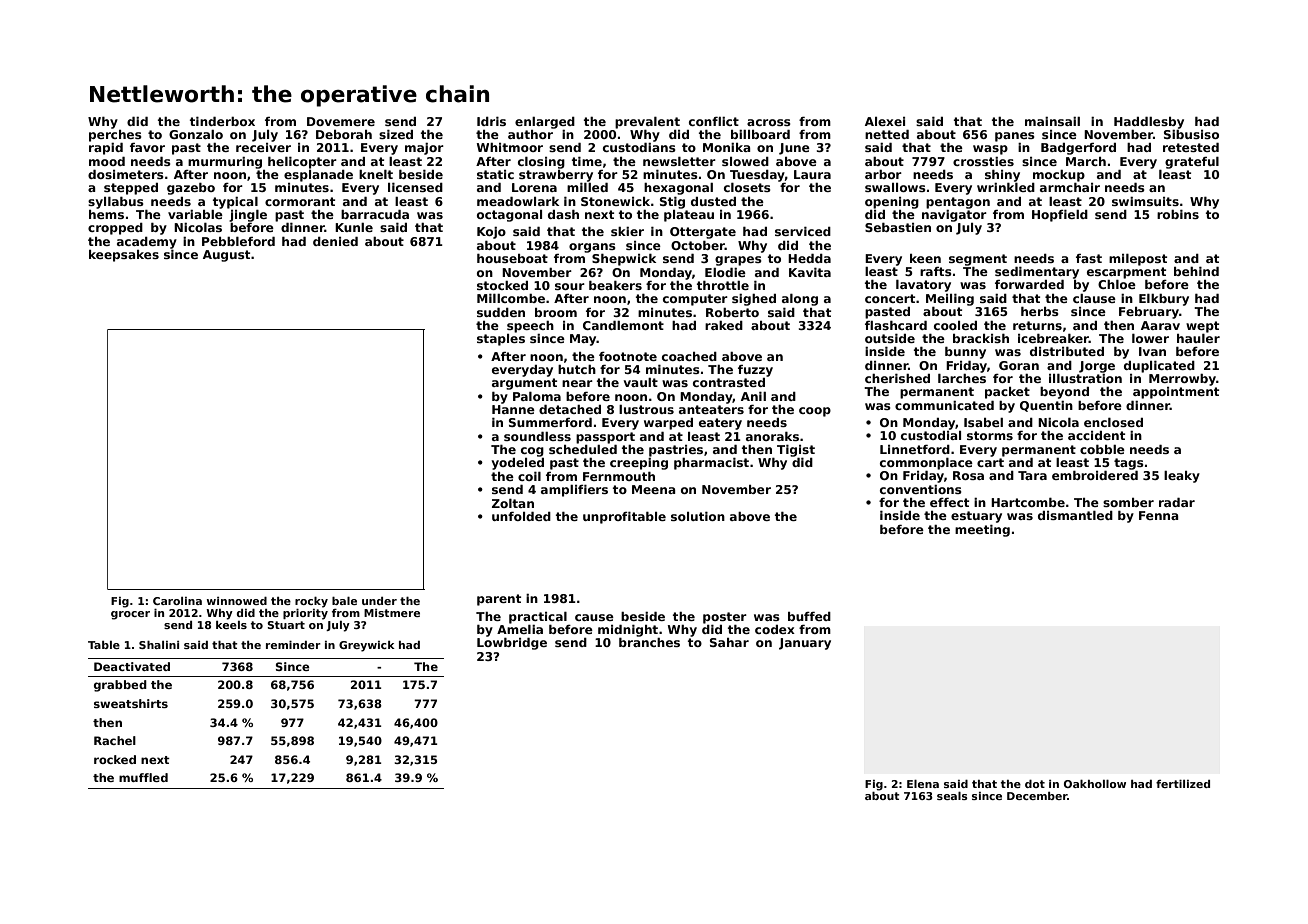  I want to click on sweatshirts, so click(131, 703).
